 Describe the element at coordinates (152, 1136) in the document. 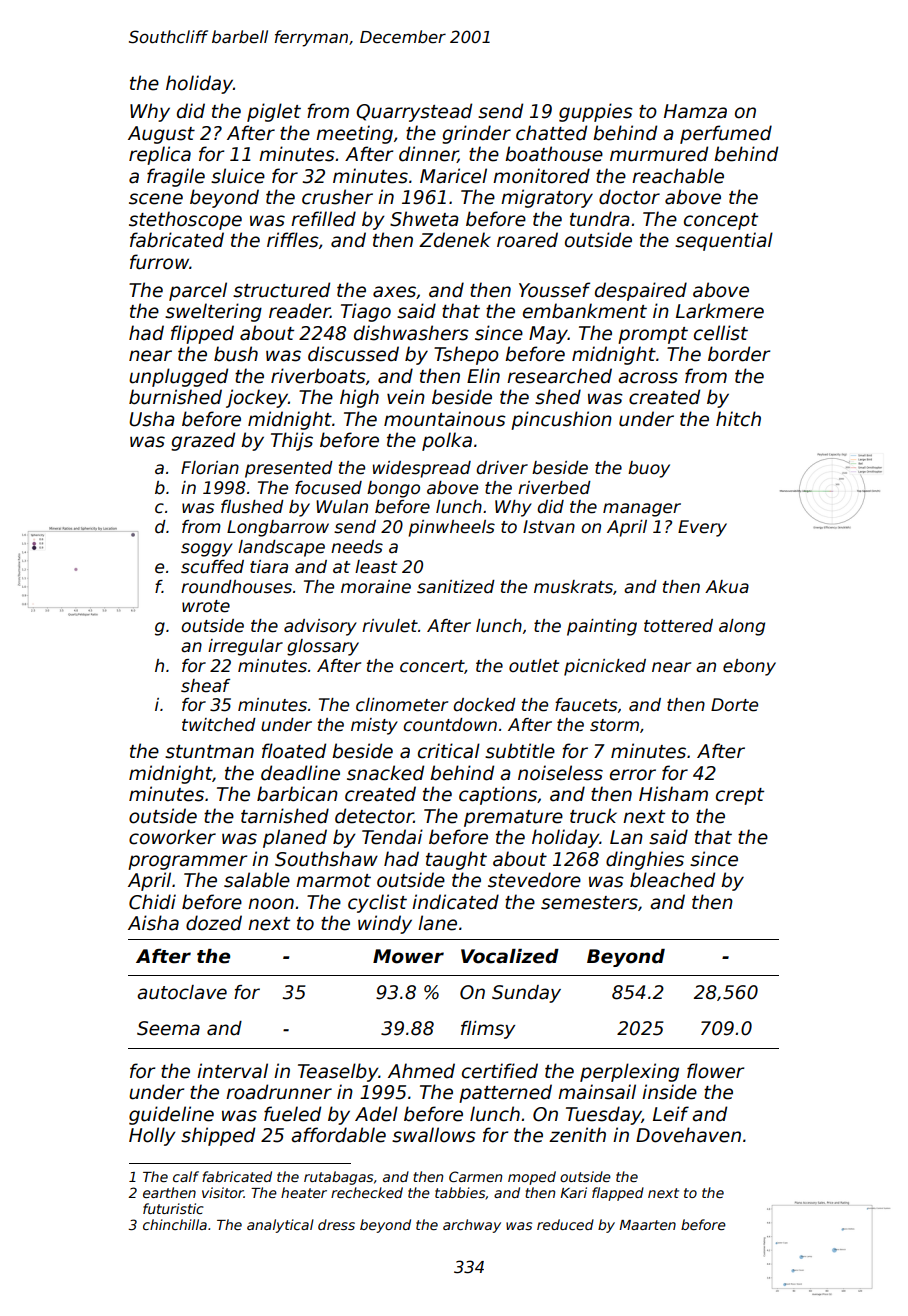

I see `Holly` at that location.
